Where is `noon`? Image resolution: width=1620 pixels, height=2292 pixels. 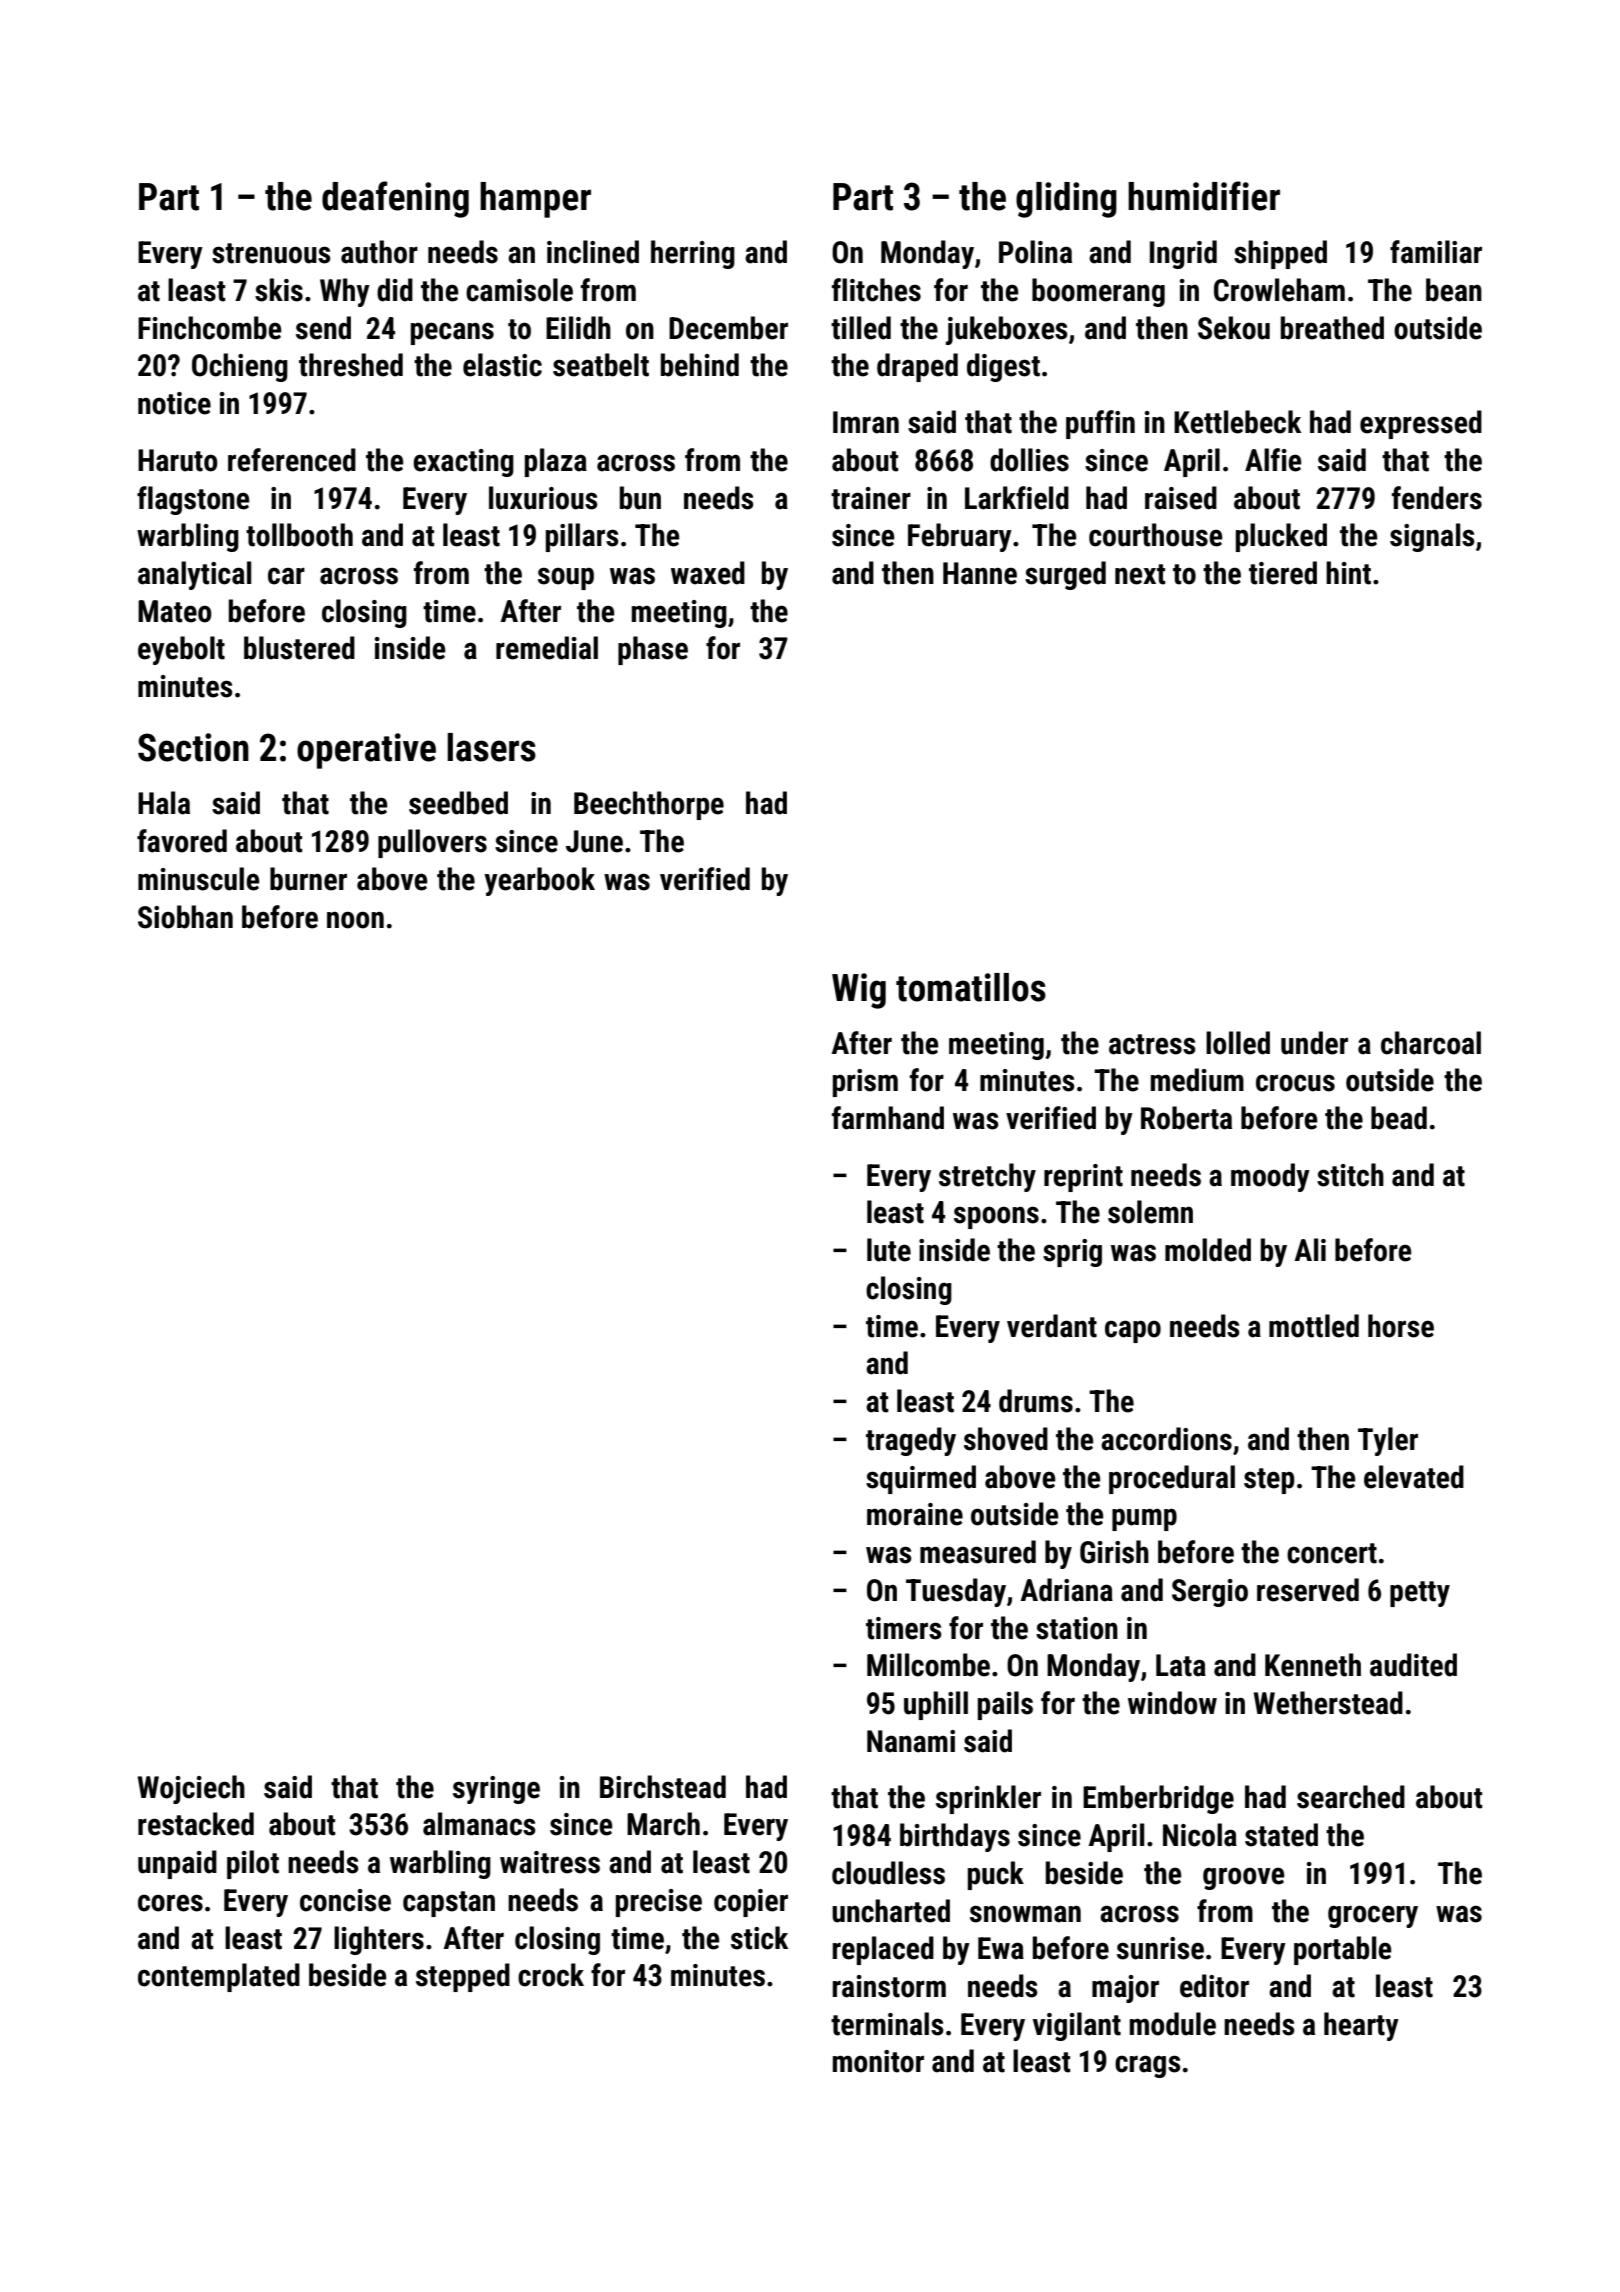 noon is located at coordinates (355, 920).
